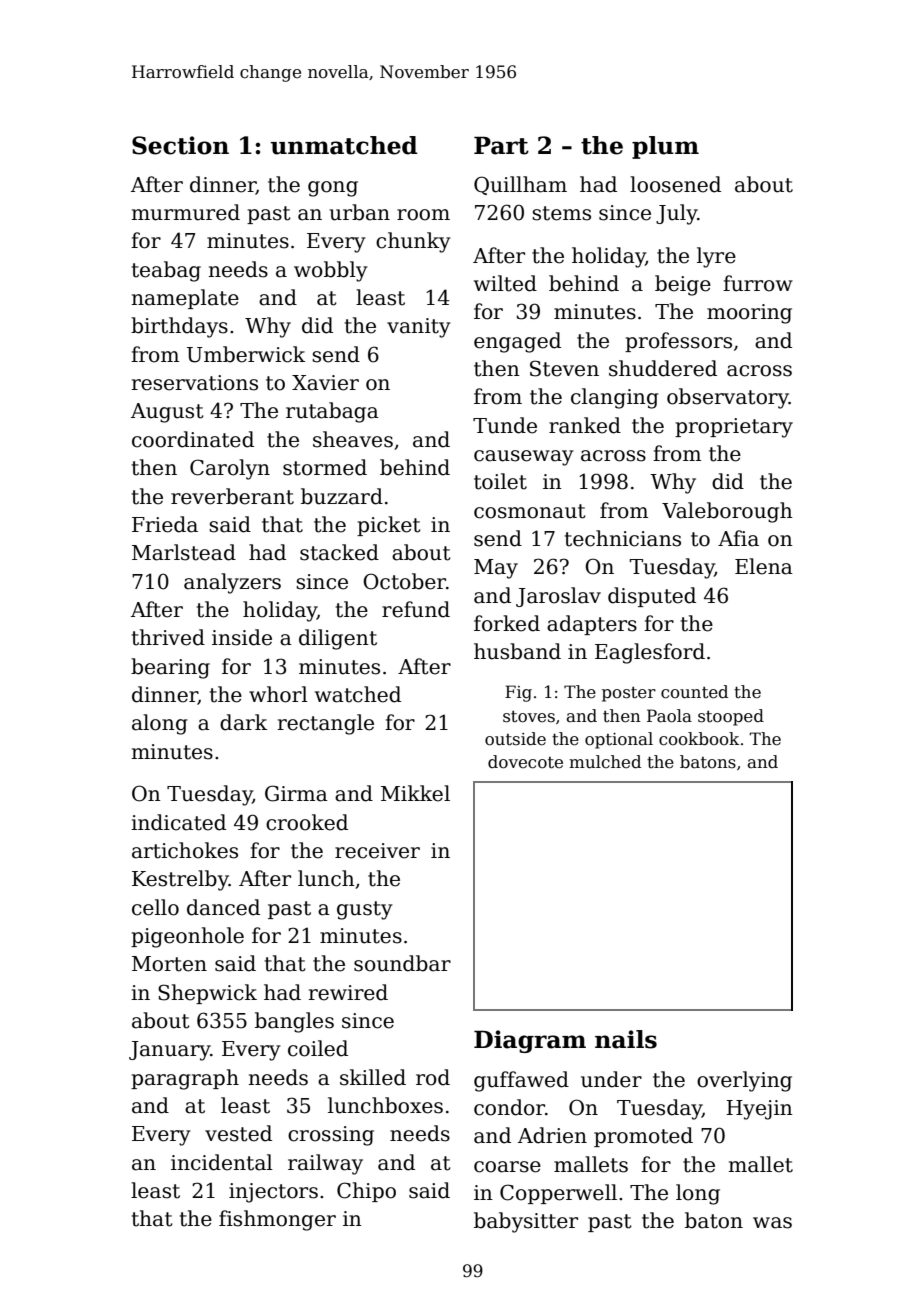 The image size is (924, 1314). What do you see at coordinates (699, 739) in the page?
I see `cookbook` at bounding box center [699, 739].
